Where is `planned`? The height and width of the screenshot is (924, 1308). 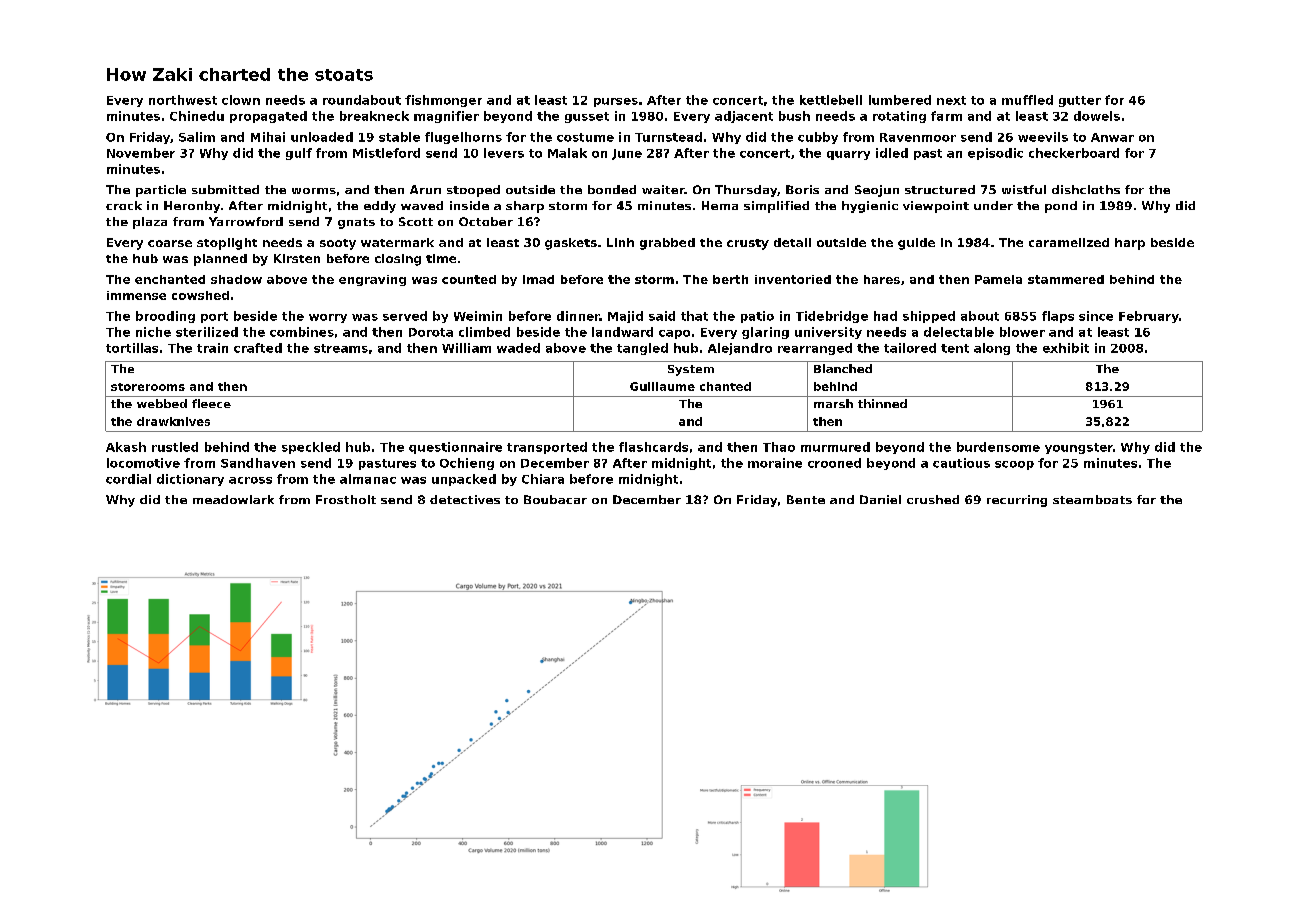 planned is located at coordinates (220, 260).
